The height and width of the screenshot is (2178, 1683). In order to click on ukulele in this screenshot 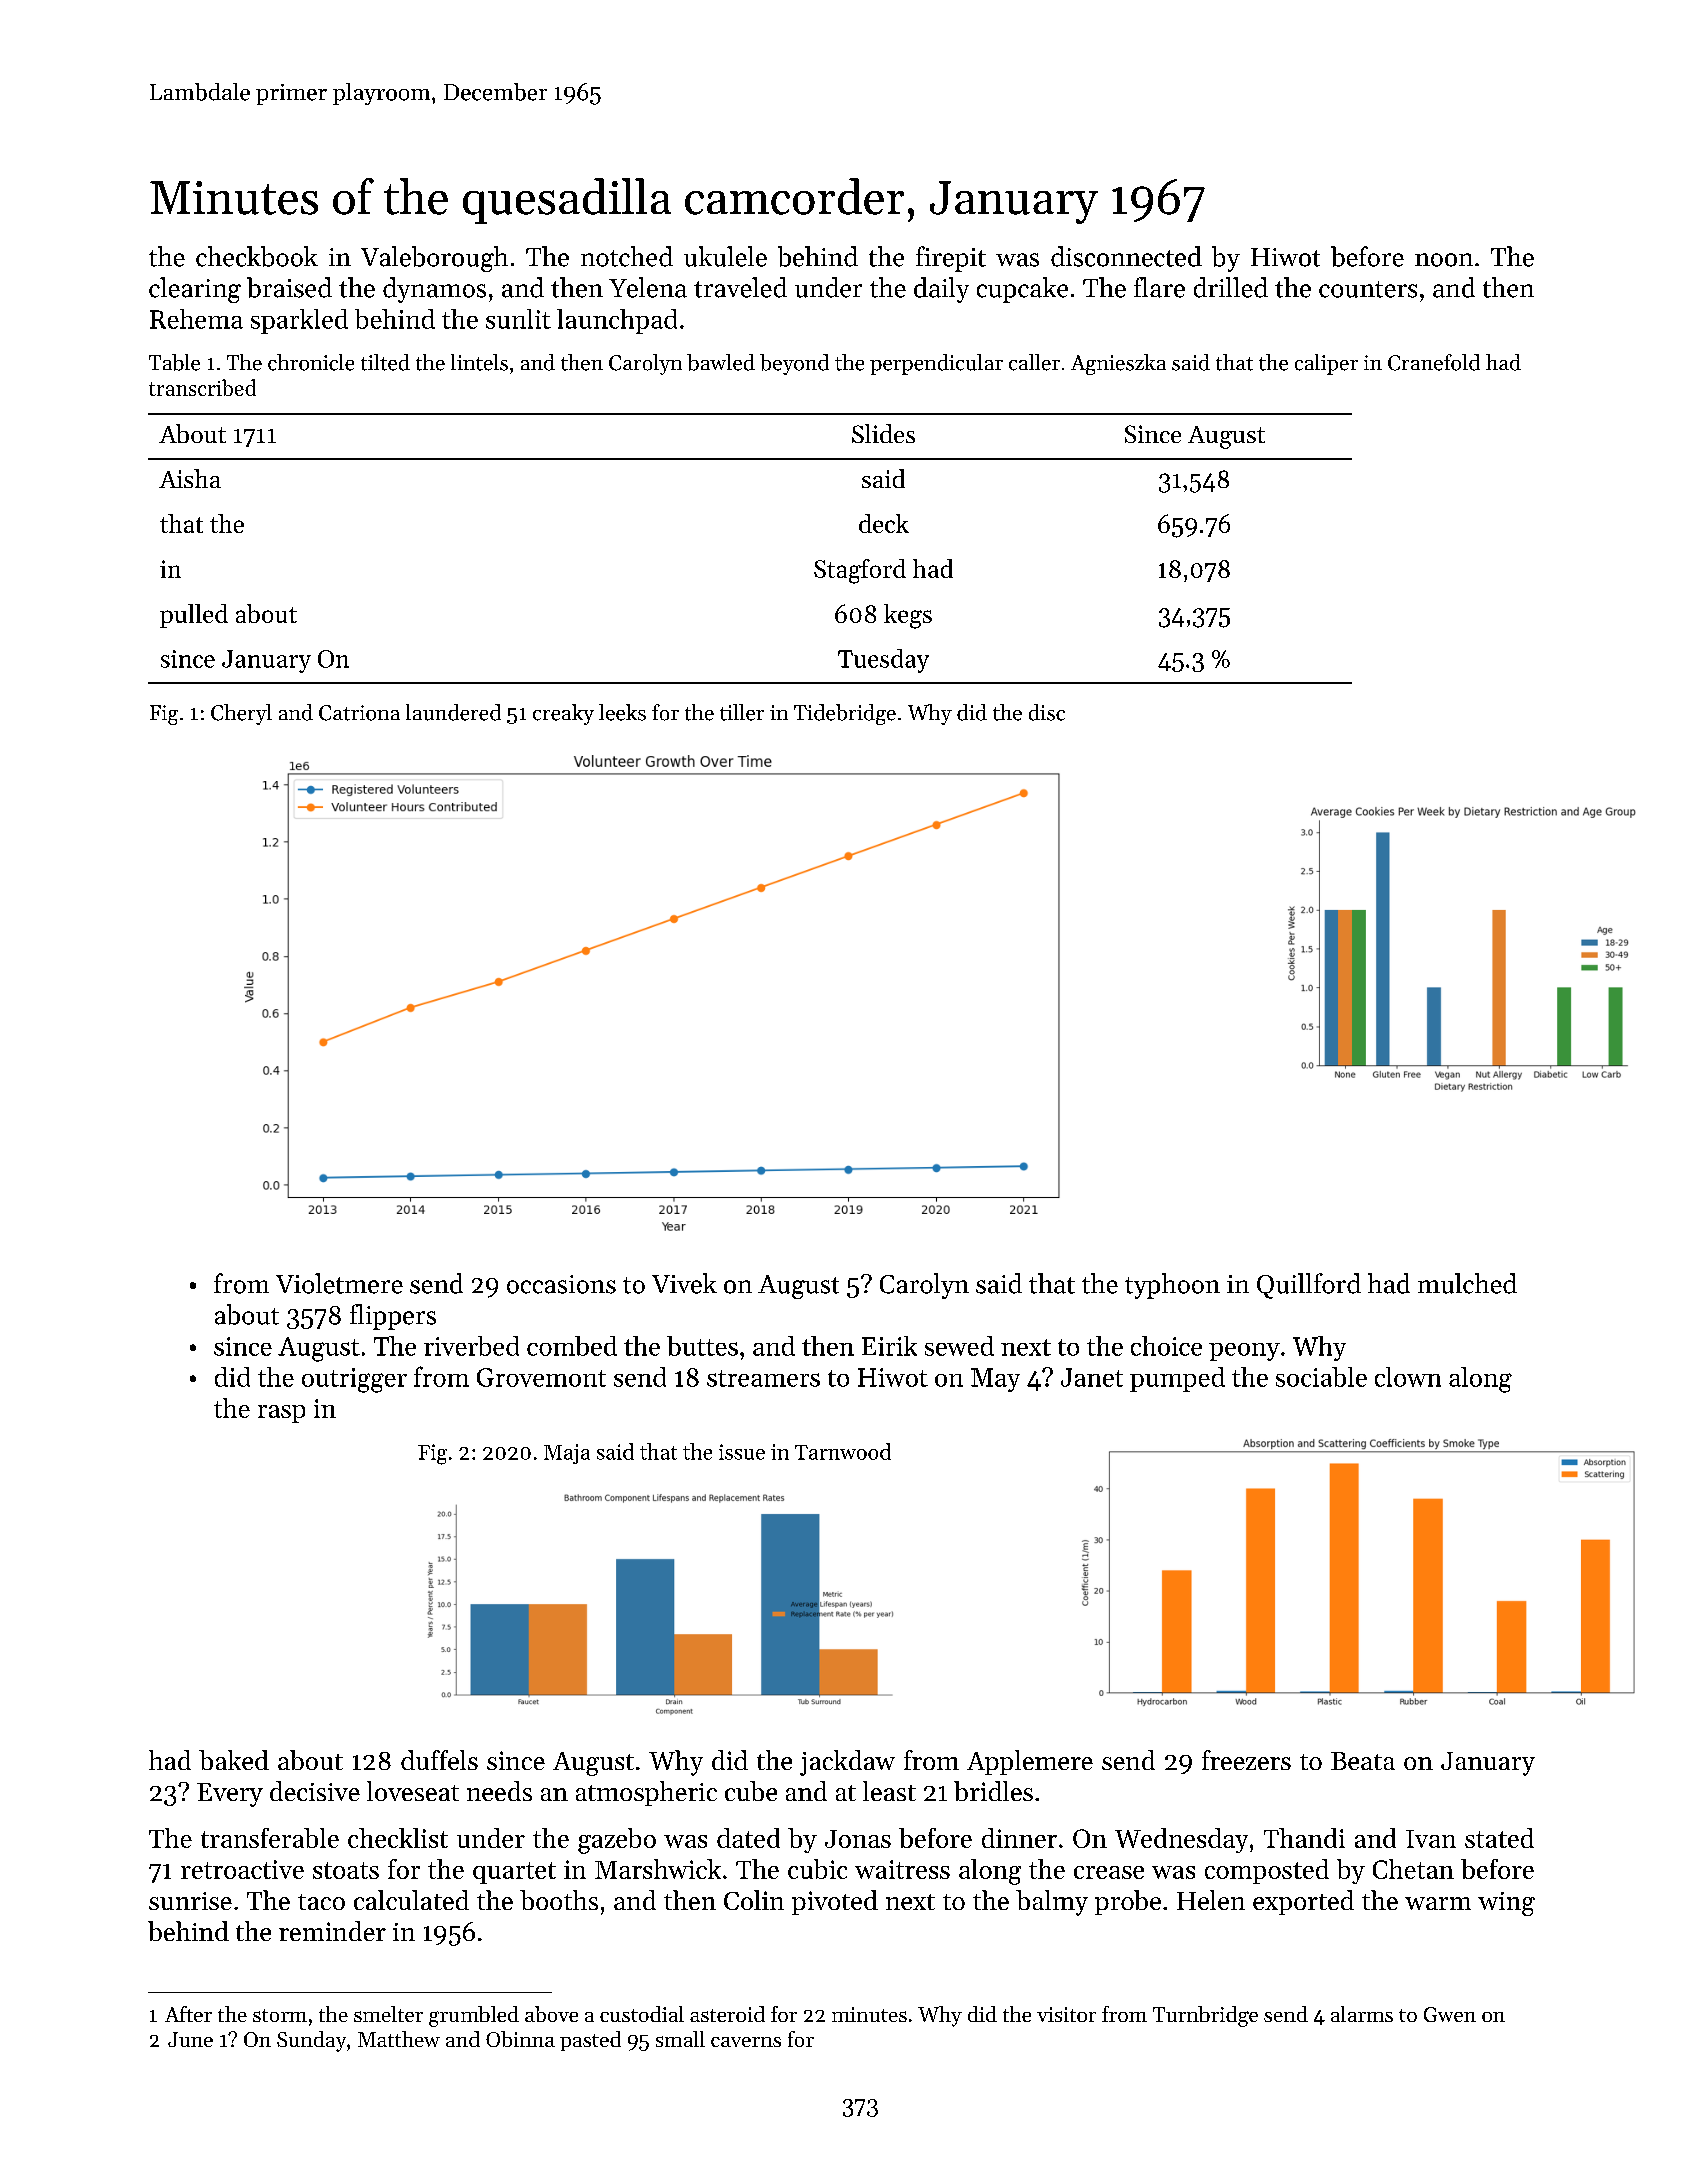, I will do `click(725, 256)`.
